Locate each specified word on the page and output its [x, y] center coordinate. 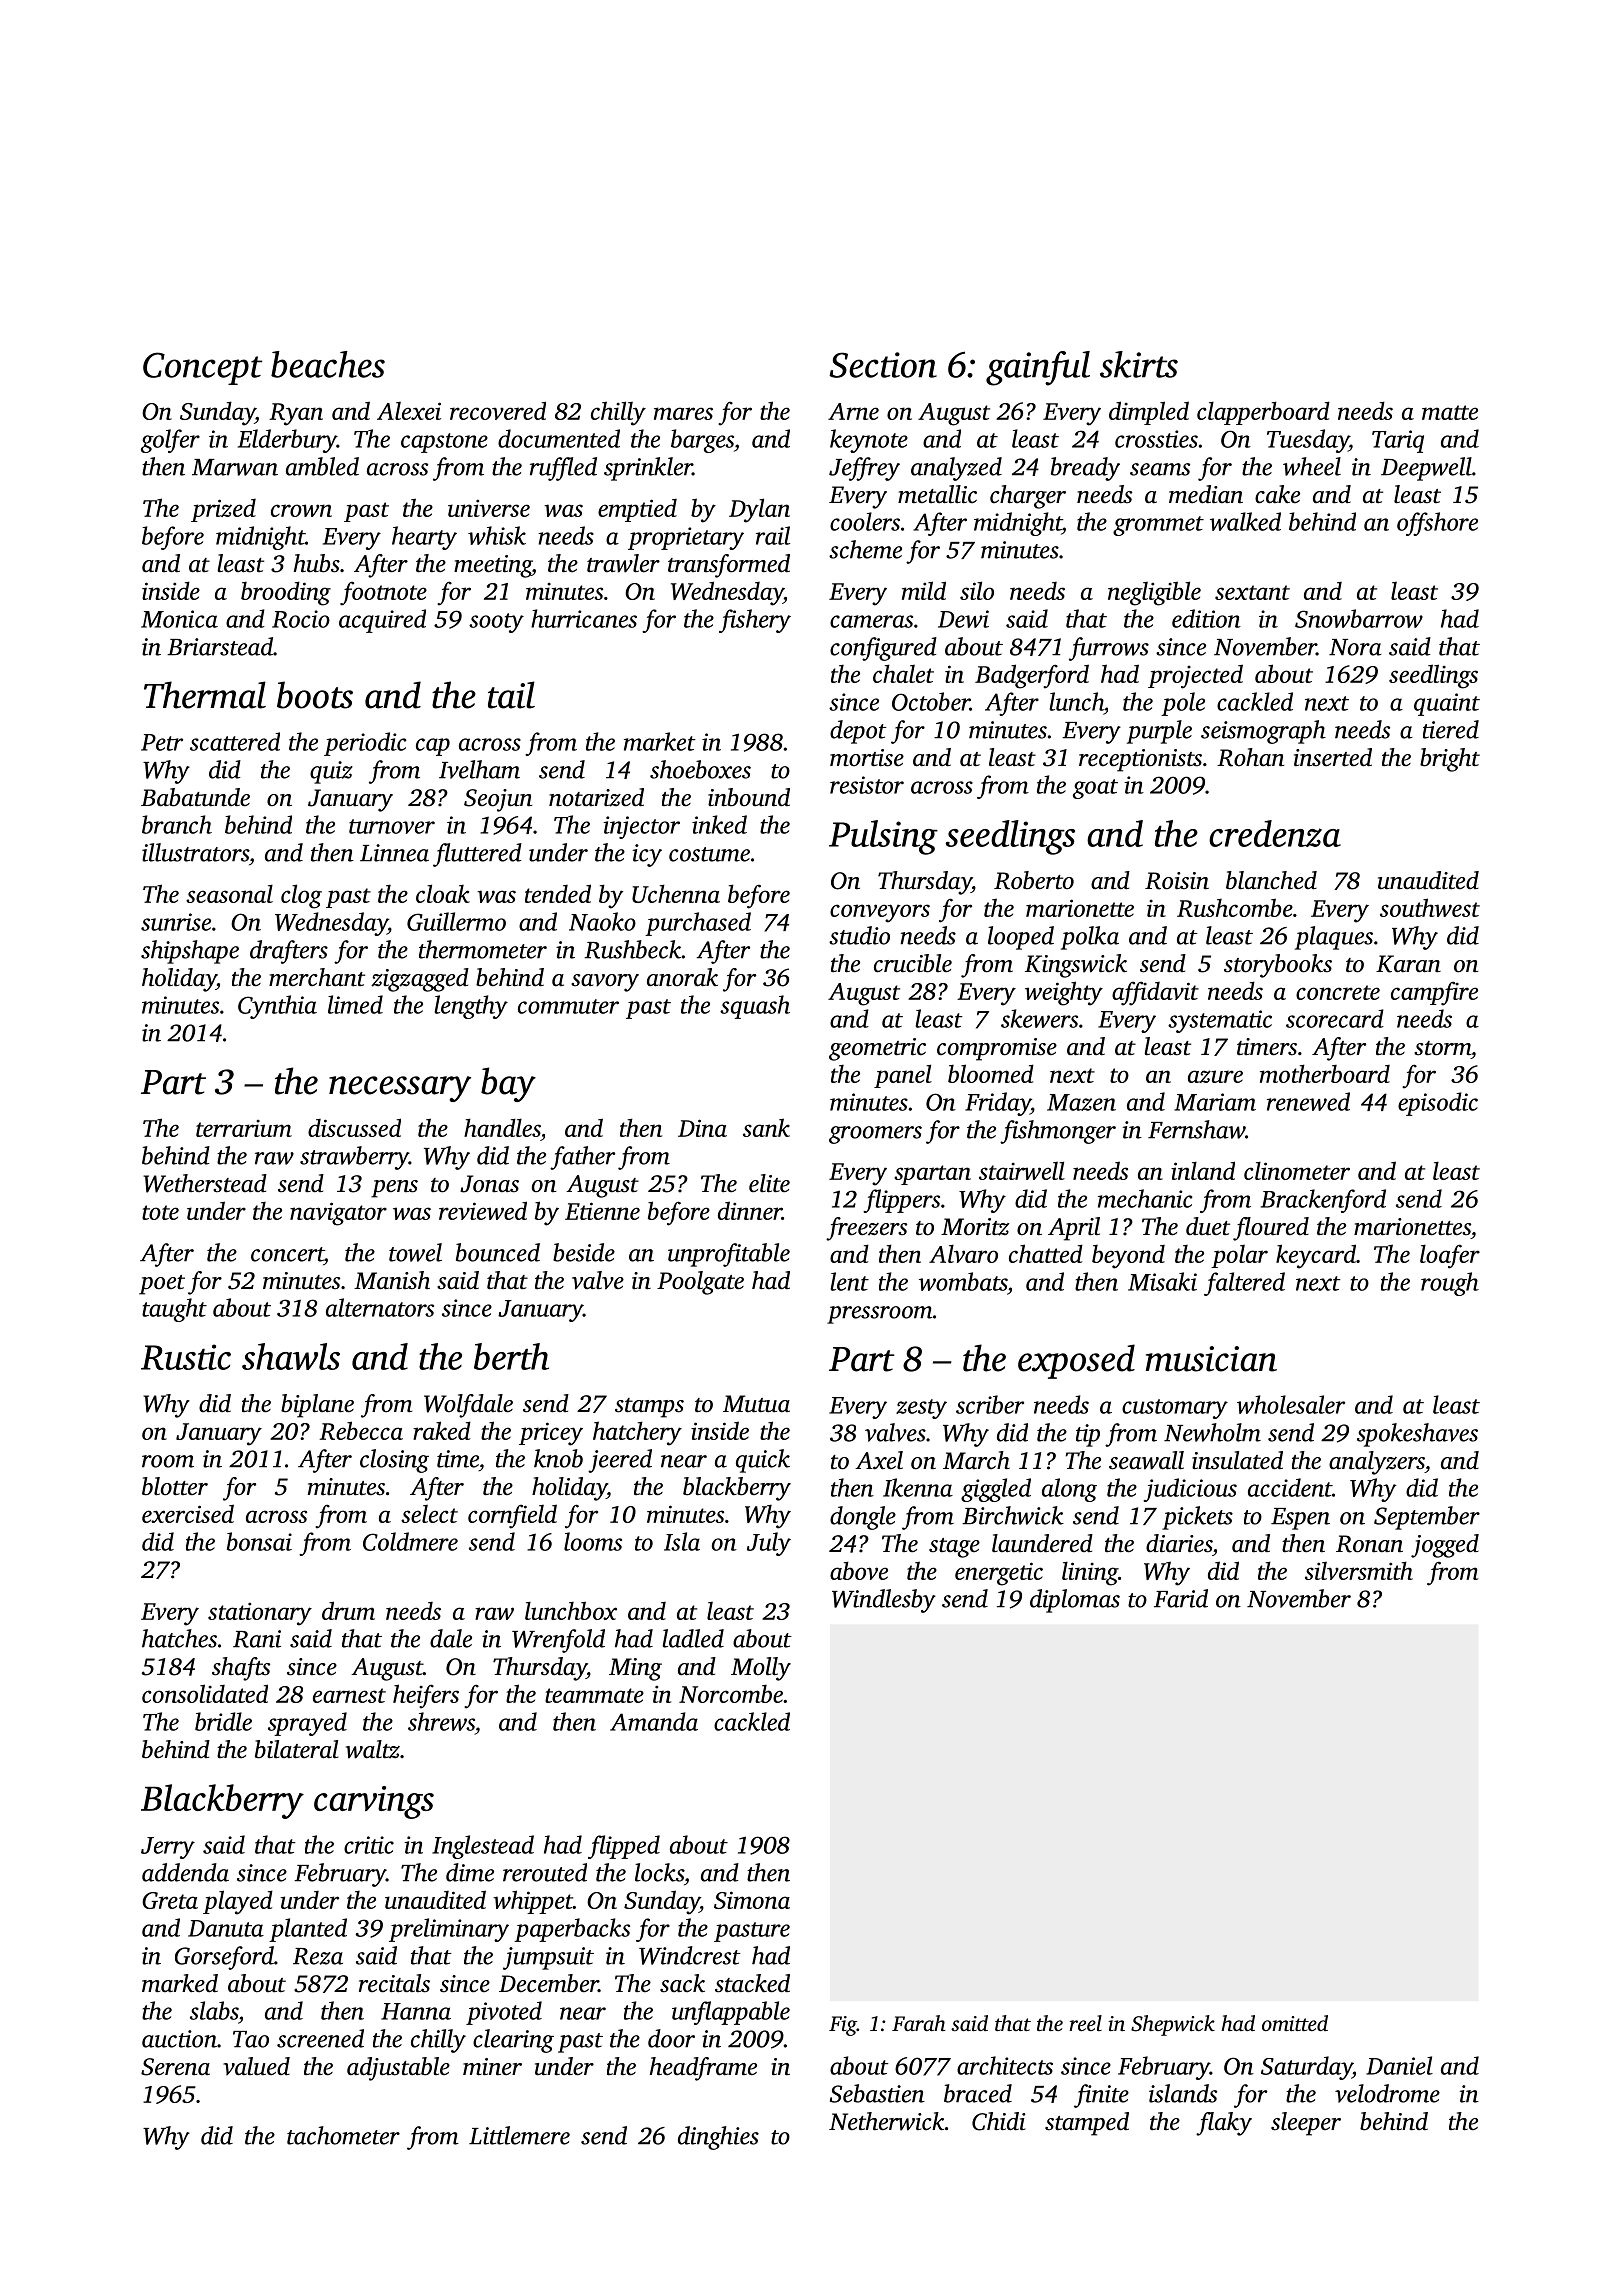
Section [883, 365]
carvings [374, 1802]
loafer [1450, 1256]
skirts [1139, 364]
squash [755, 1007]
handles [502, 1127]
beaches [328, 364]
